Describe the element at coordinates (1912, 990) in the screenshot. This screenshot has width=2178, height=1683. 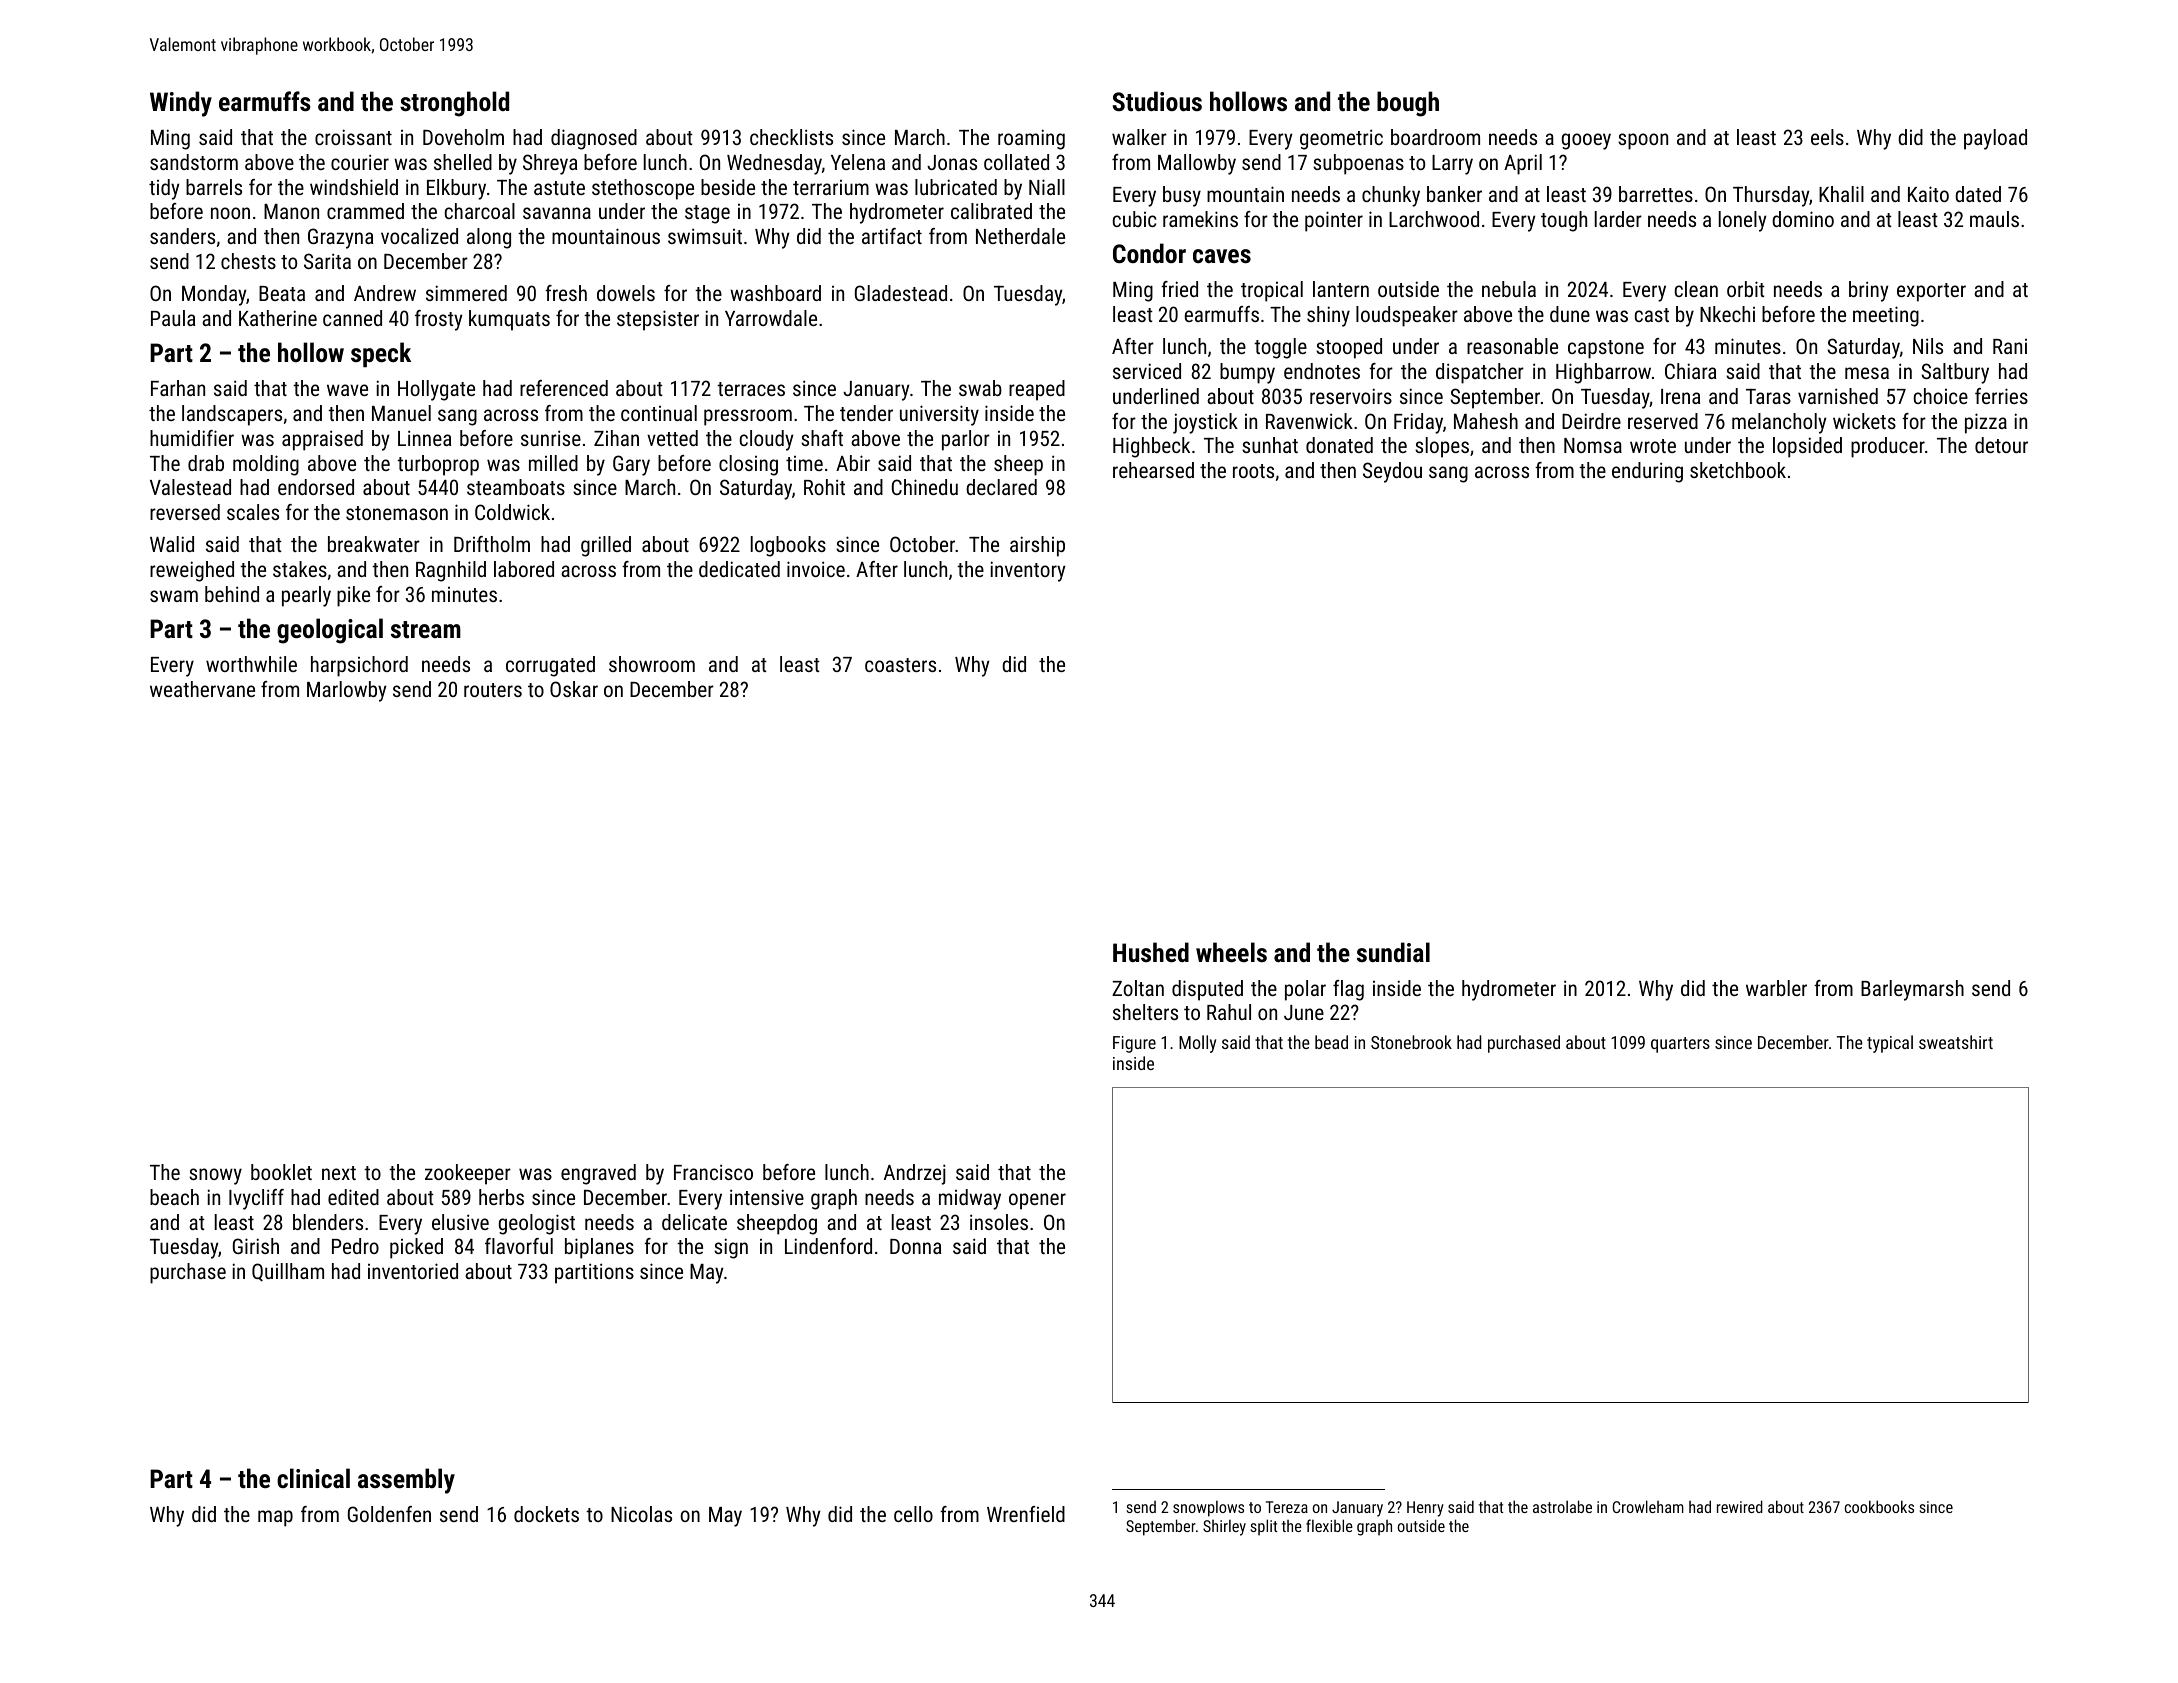
I see `Barleymarsh` at that location.
